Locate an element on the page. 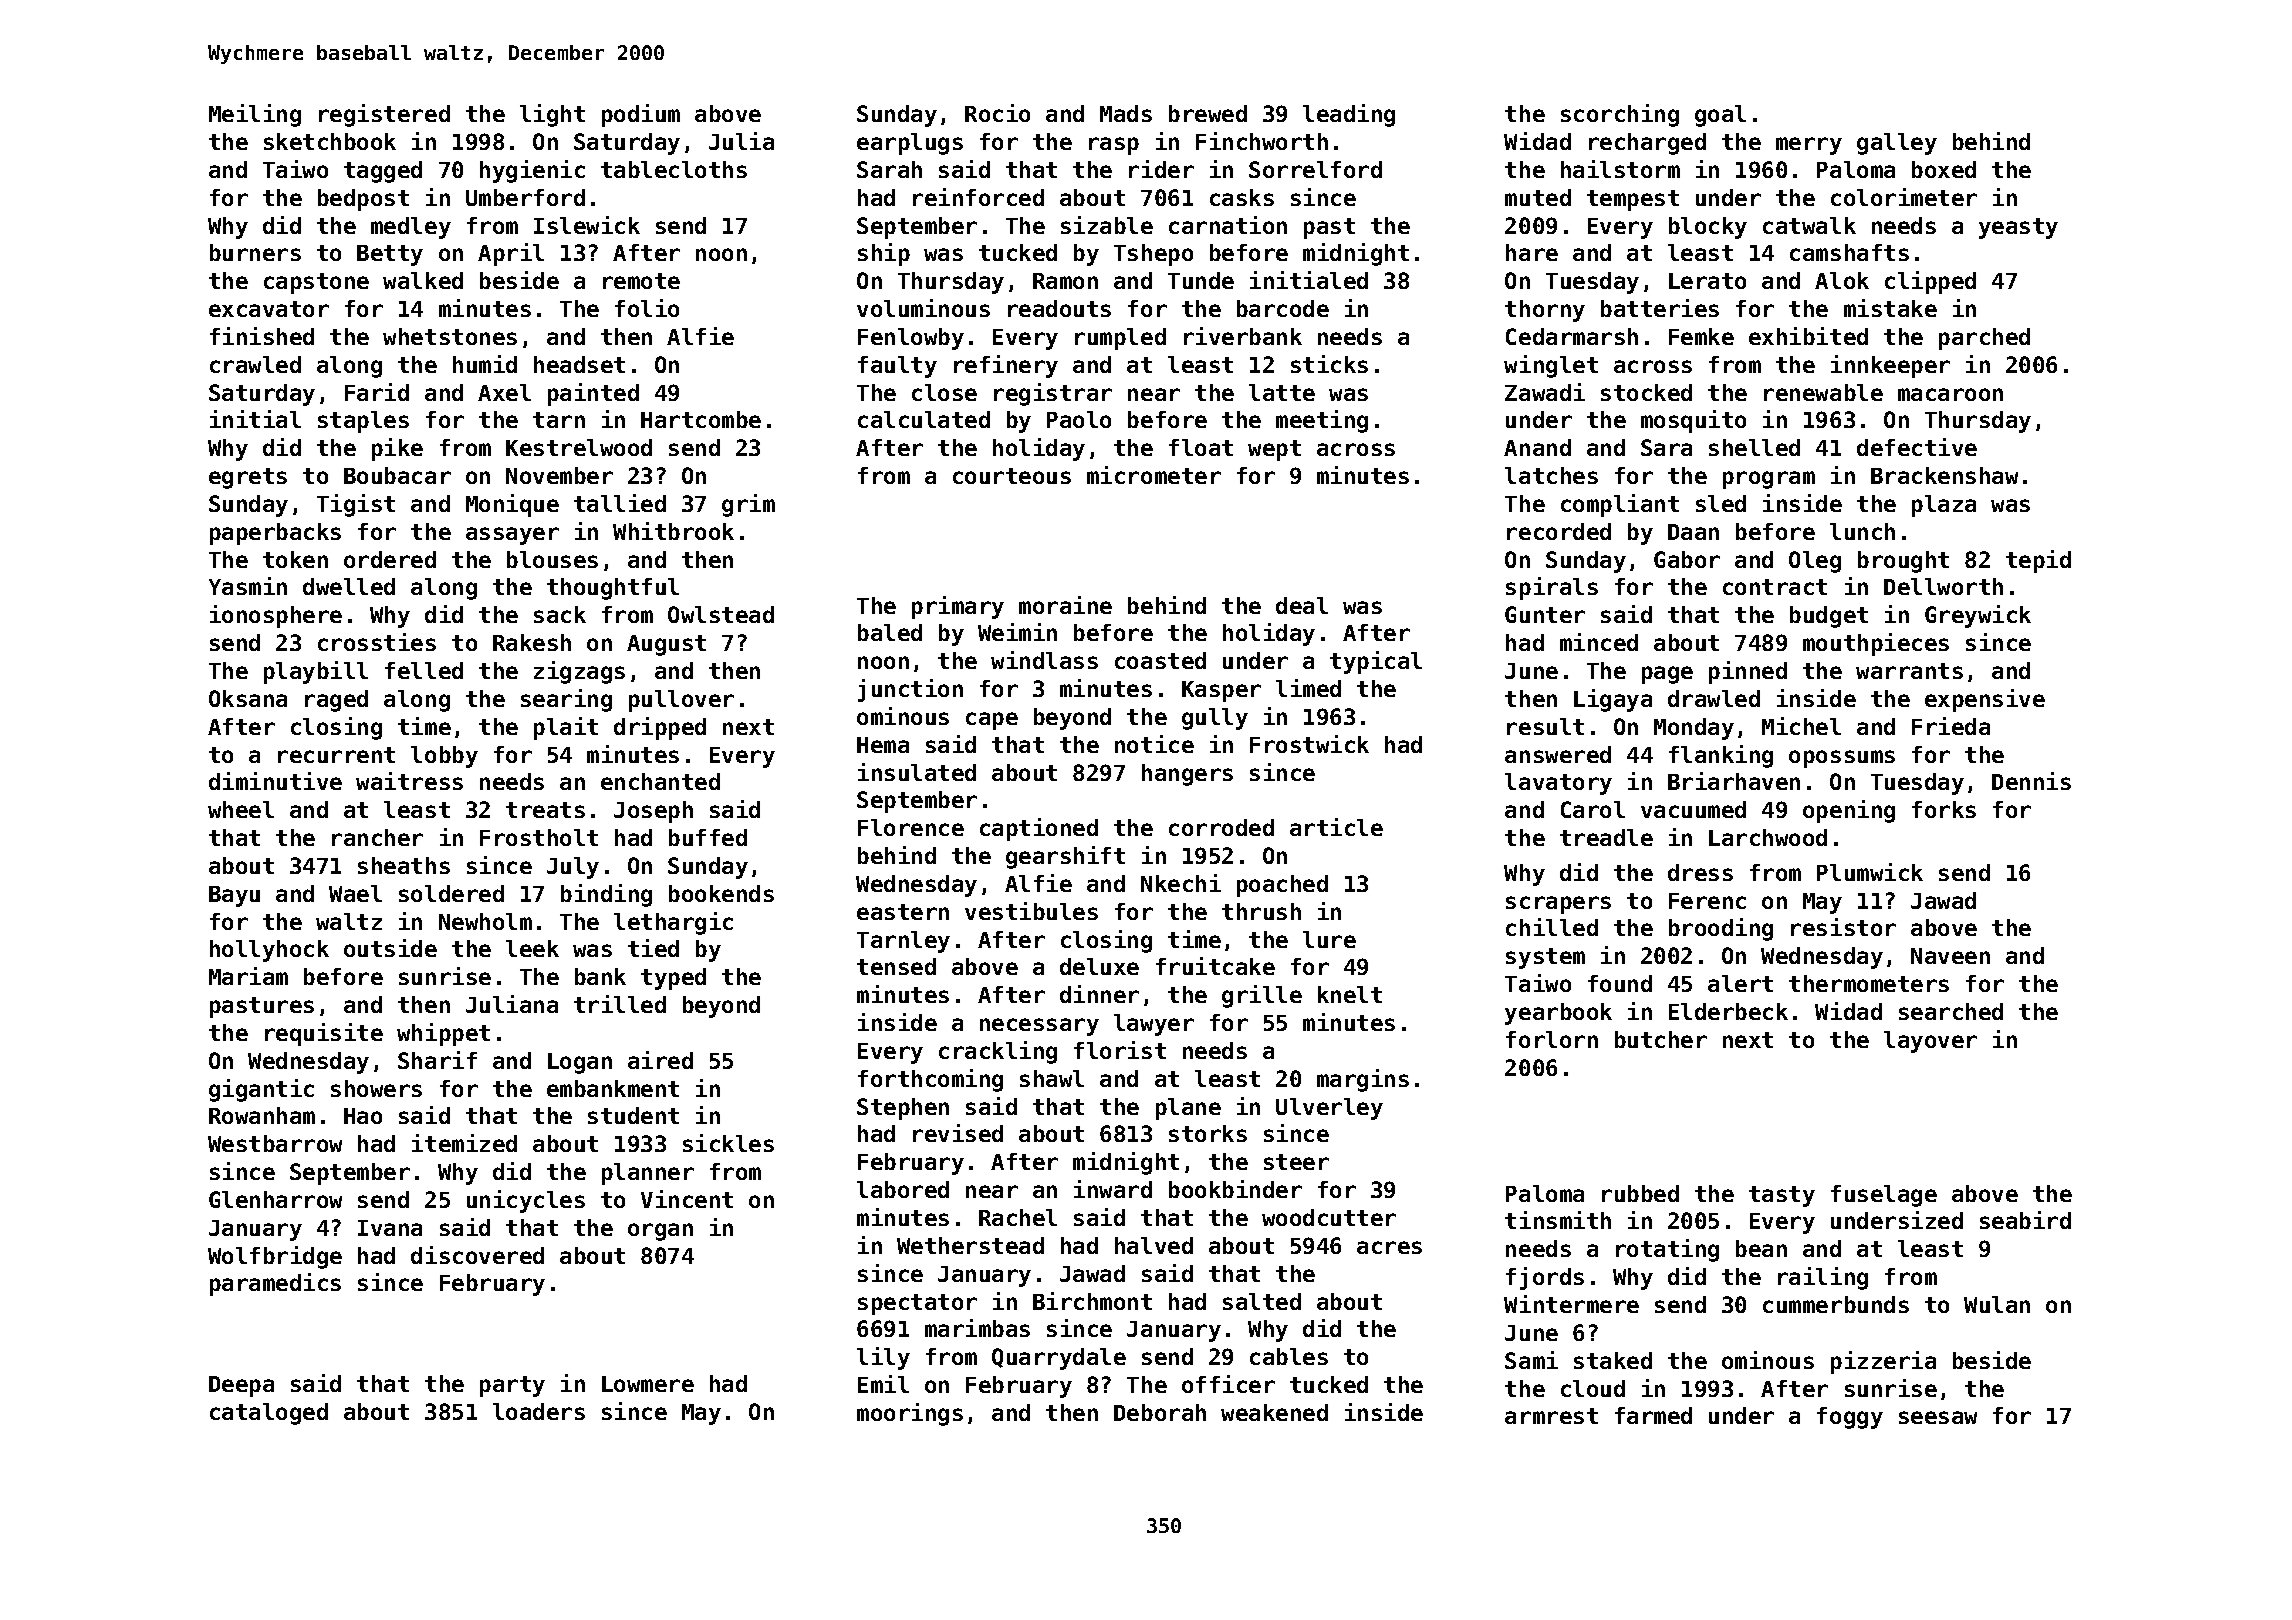 Image resolution: width=2292 pixels, height=1620 pixels. parched is located at coordinates (1984, 339).
